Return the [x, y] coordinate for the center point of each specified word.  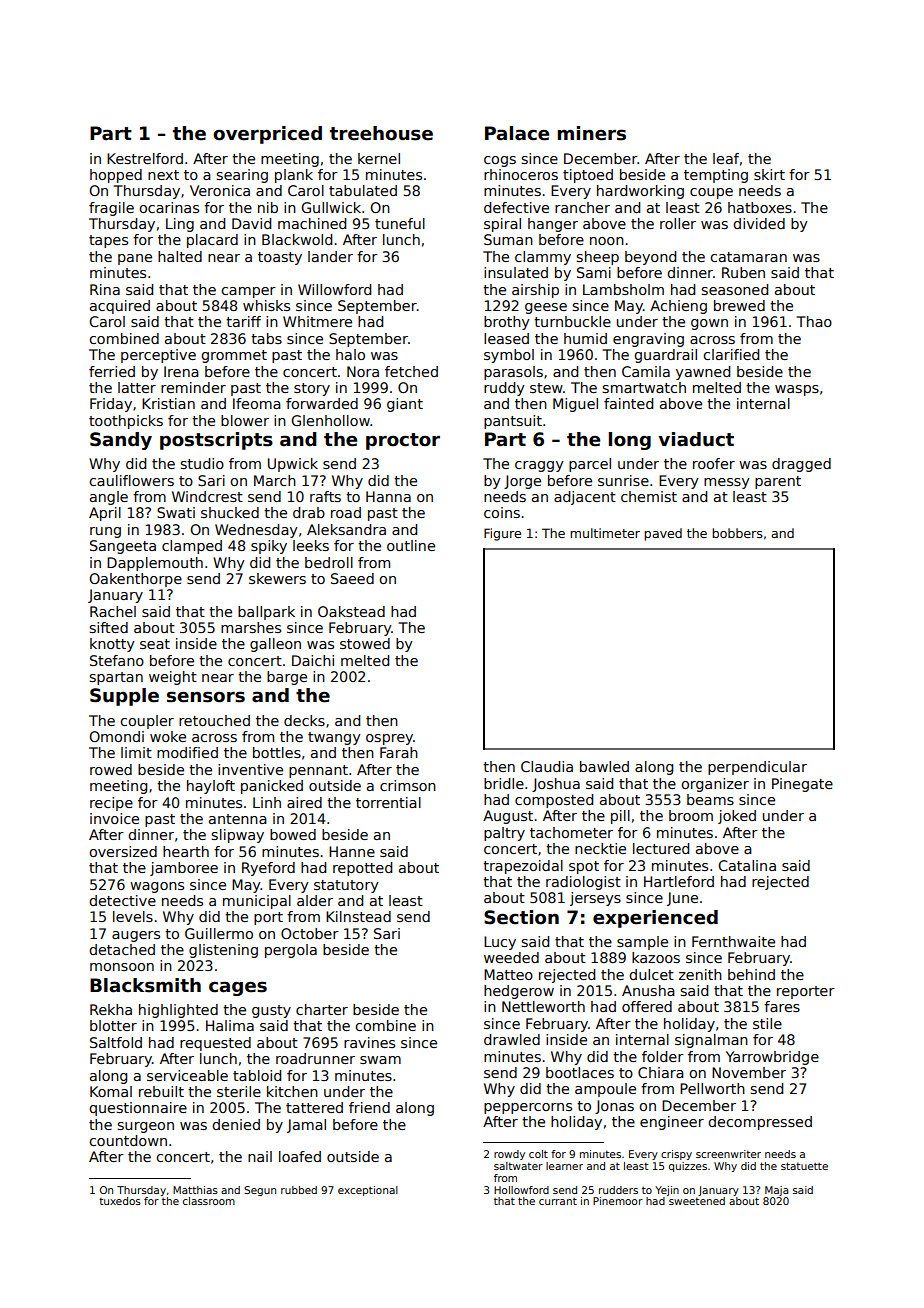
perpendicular [757, 768]
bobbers [737, 533]
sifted [109, 627]
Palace [517, 133]
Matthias [195, 1190]
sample [642, 943]
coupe [711, 193]
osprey [389, 739]
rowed [111, 769]
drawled [512, 1039]
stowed [365, 643]
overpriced [267, 135]
